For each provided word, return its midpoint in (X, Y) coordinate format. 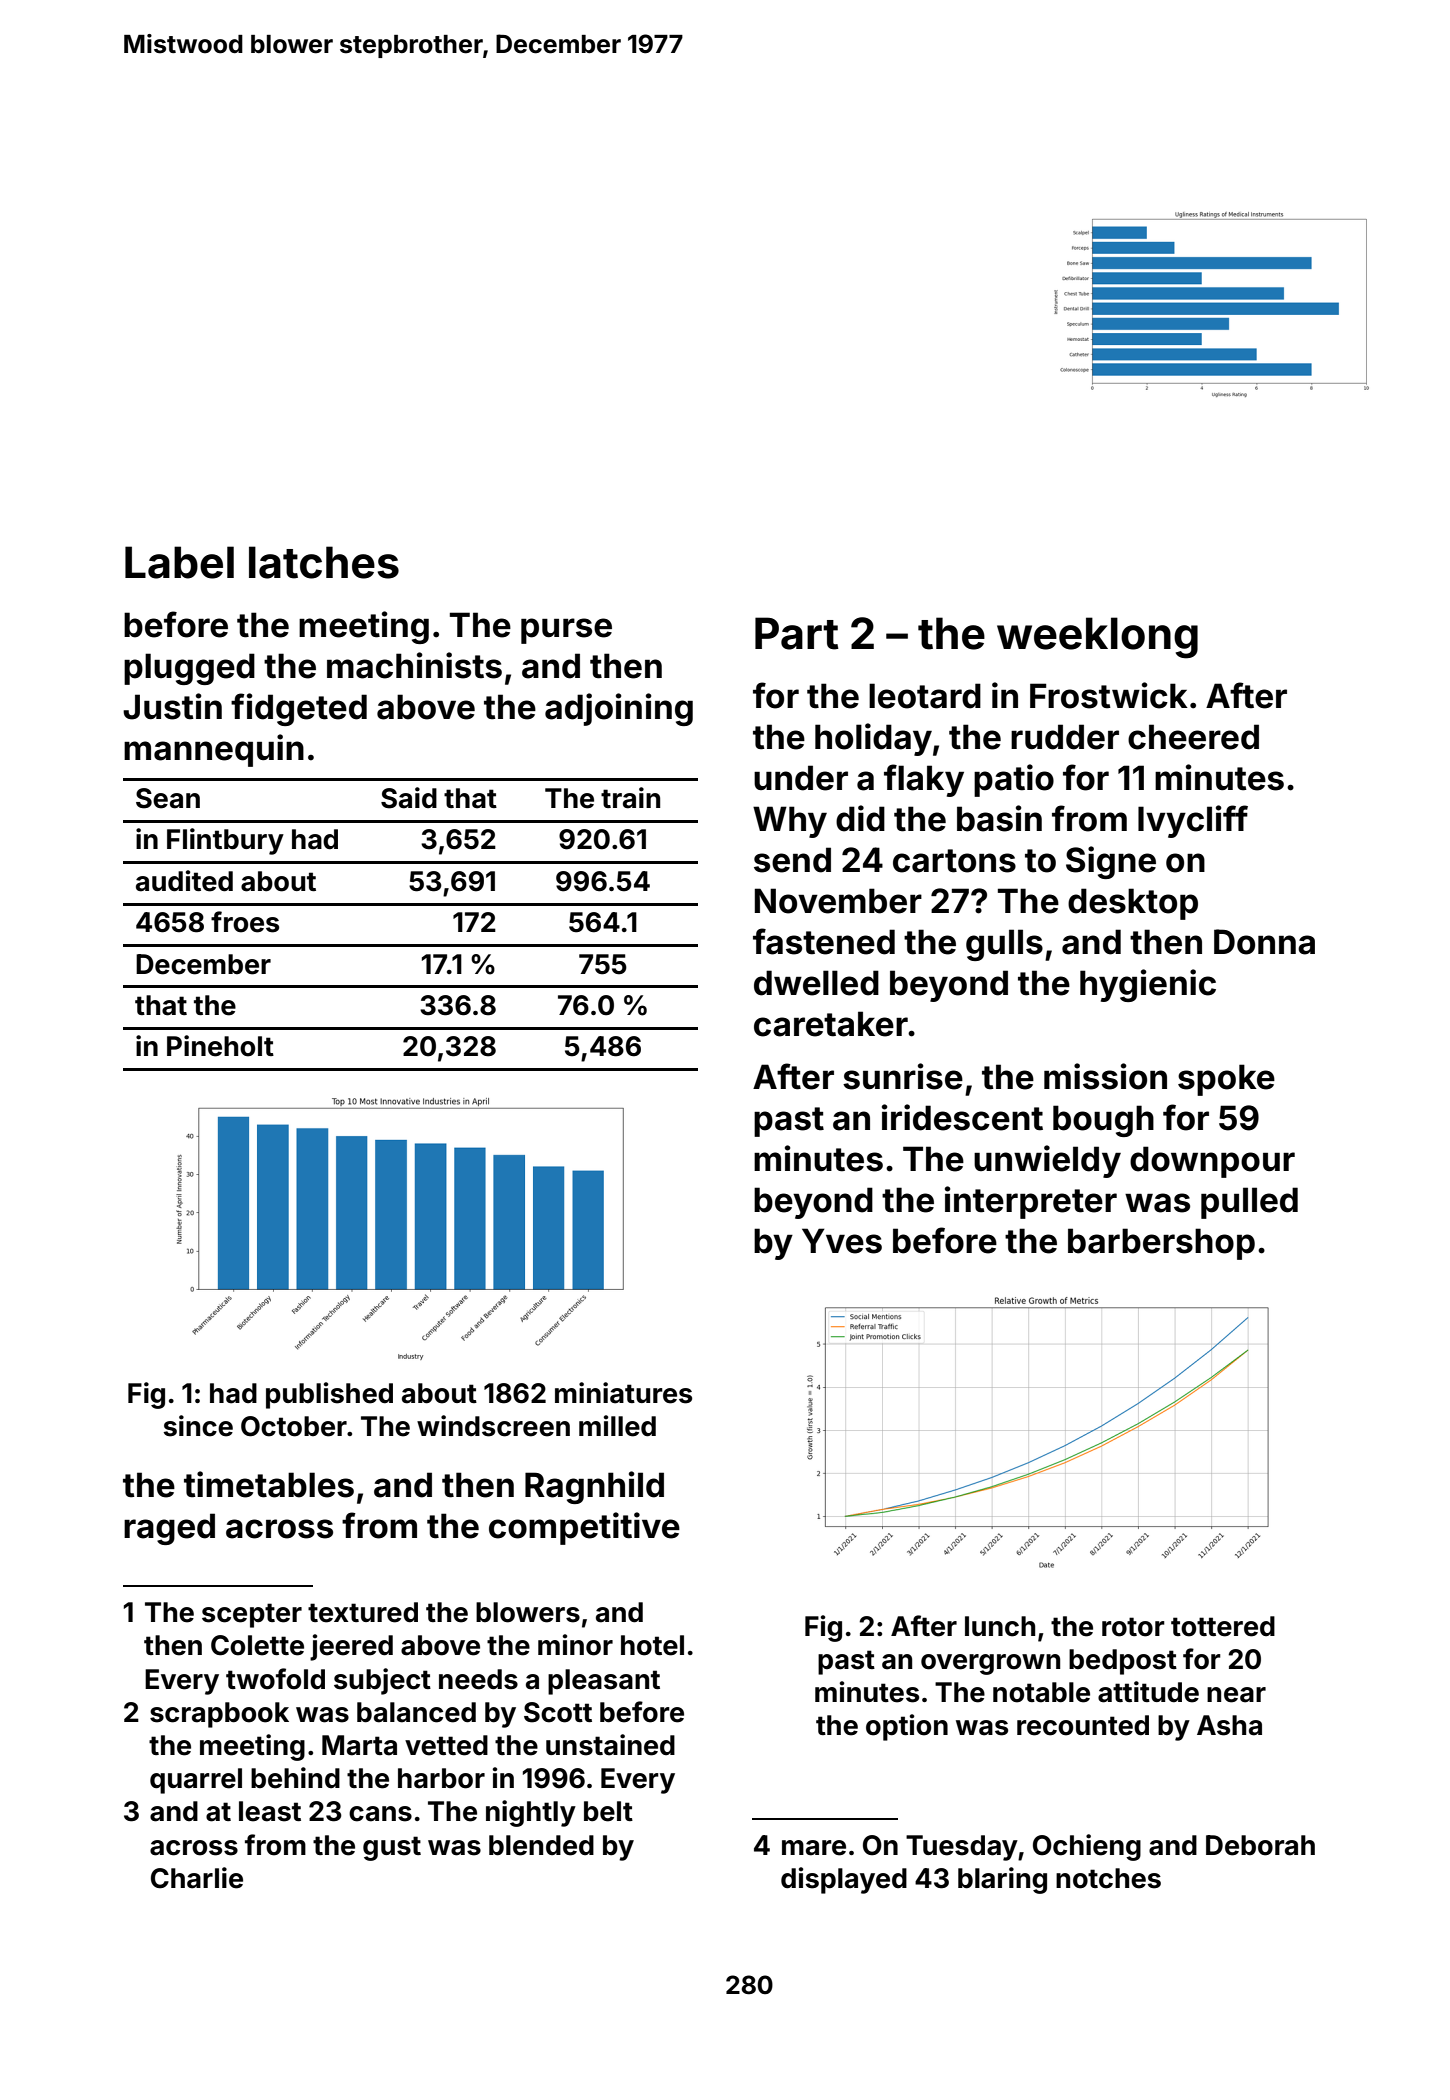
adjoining (619, 709)
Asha (1229, 1725)
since (198, 1426)
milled (617, 1426)
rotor (1133, 1627)
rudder (1065, 737)
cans (380, 1814)
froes (245, 922)
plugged (189, 669)
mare (814, 1848)
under (801, 778)
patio (1014, 780)
